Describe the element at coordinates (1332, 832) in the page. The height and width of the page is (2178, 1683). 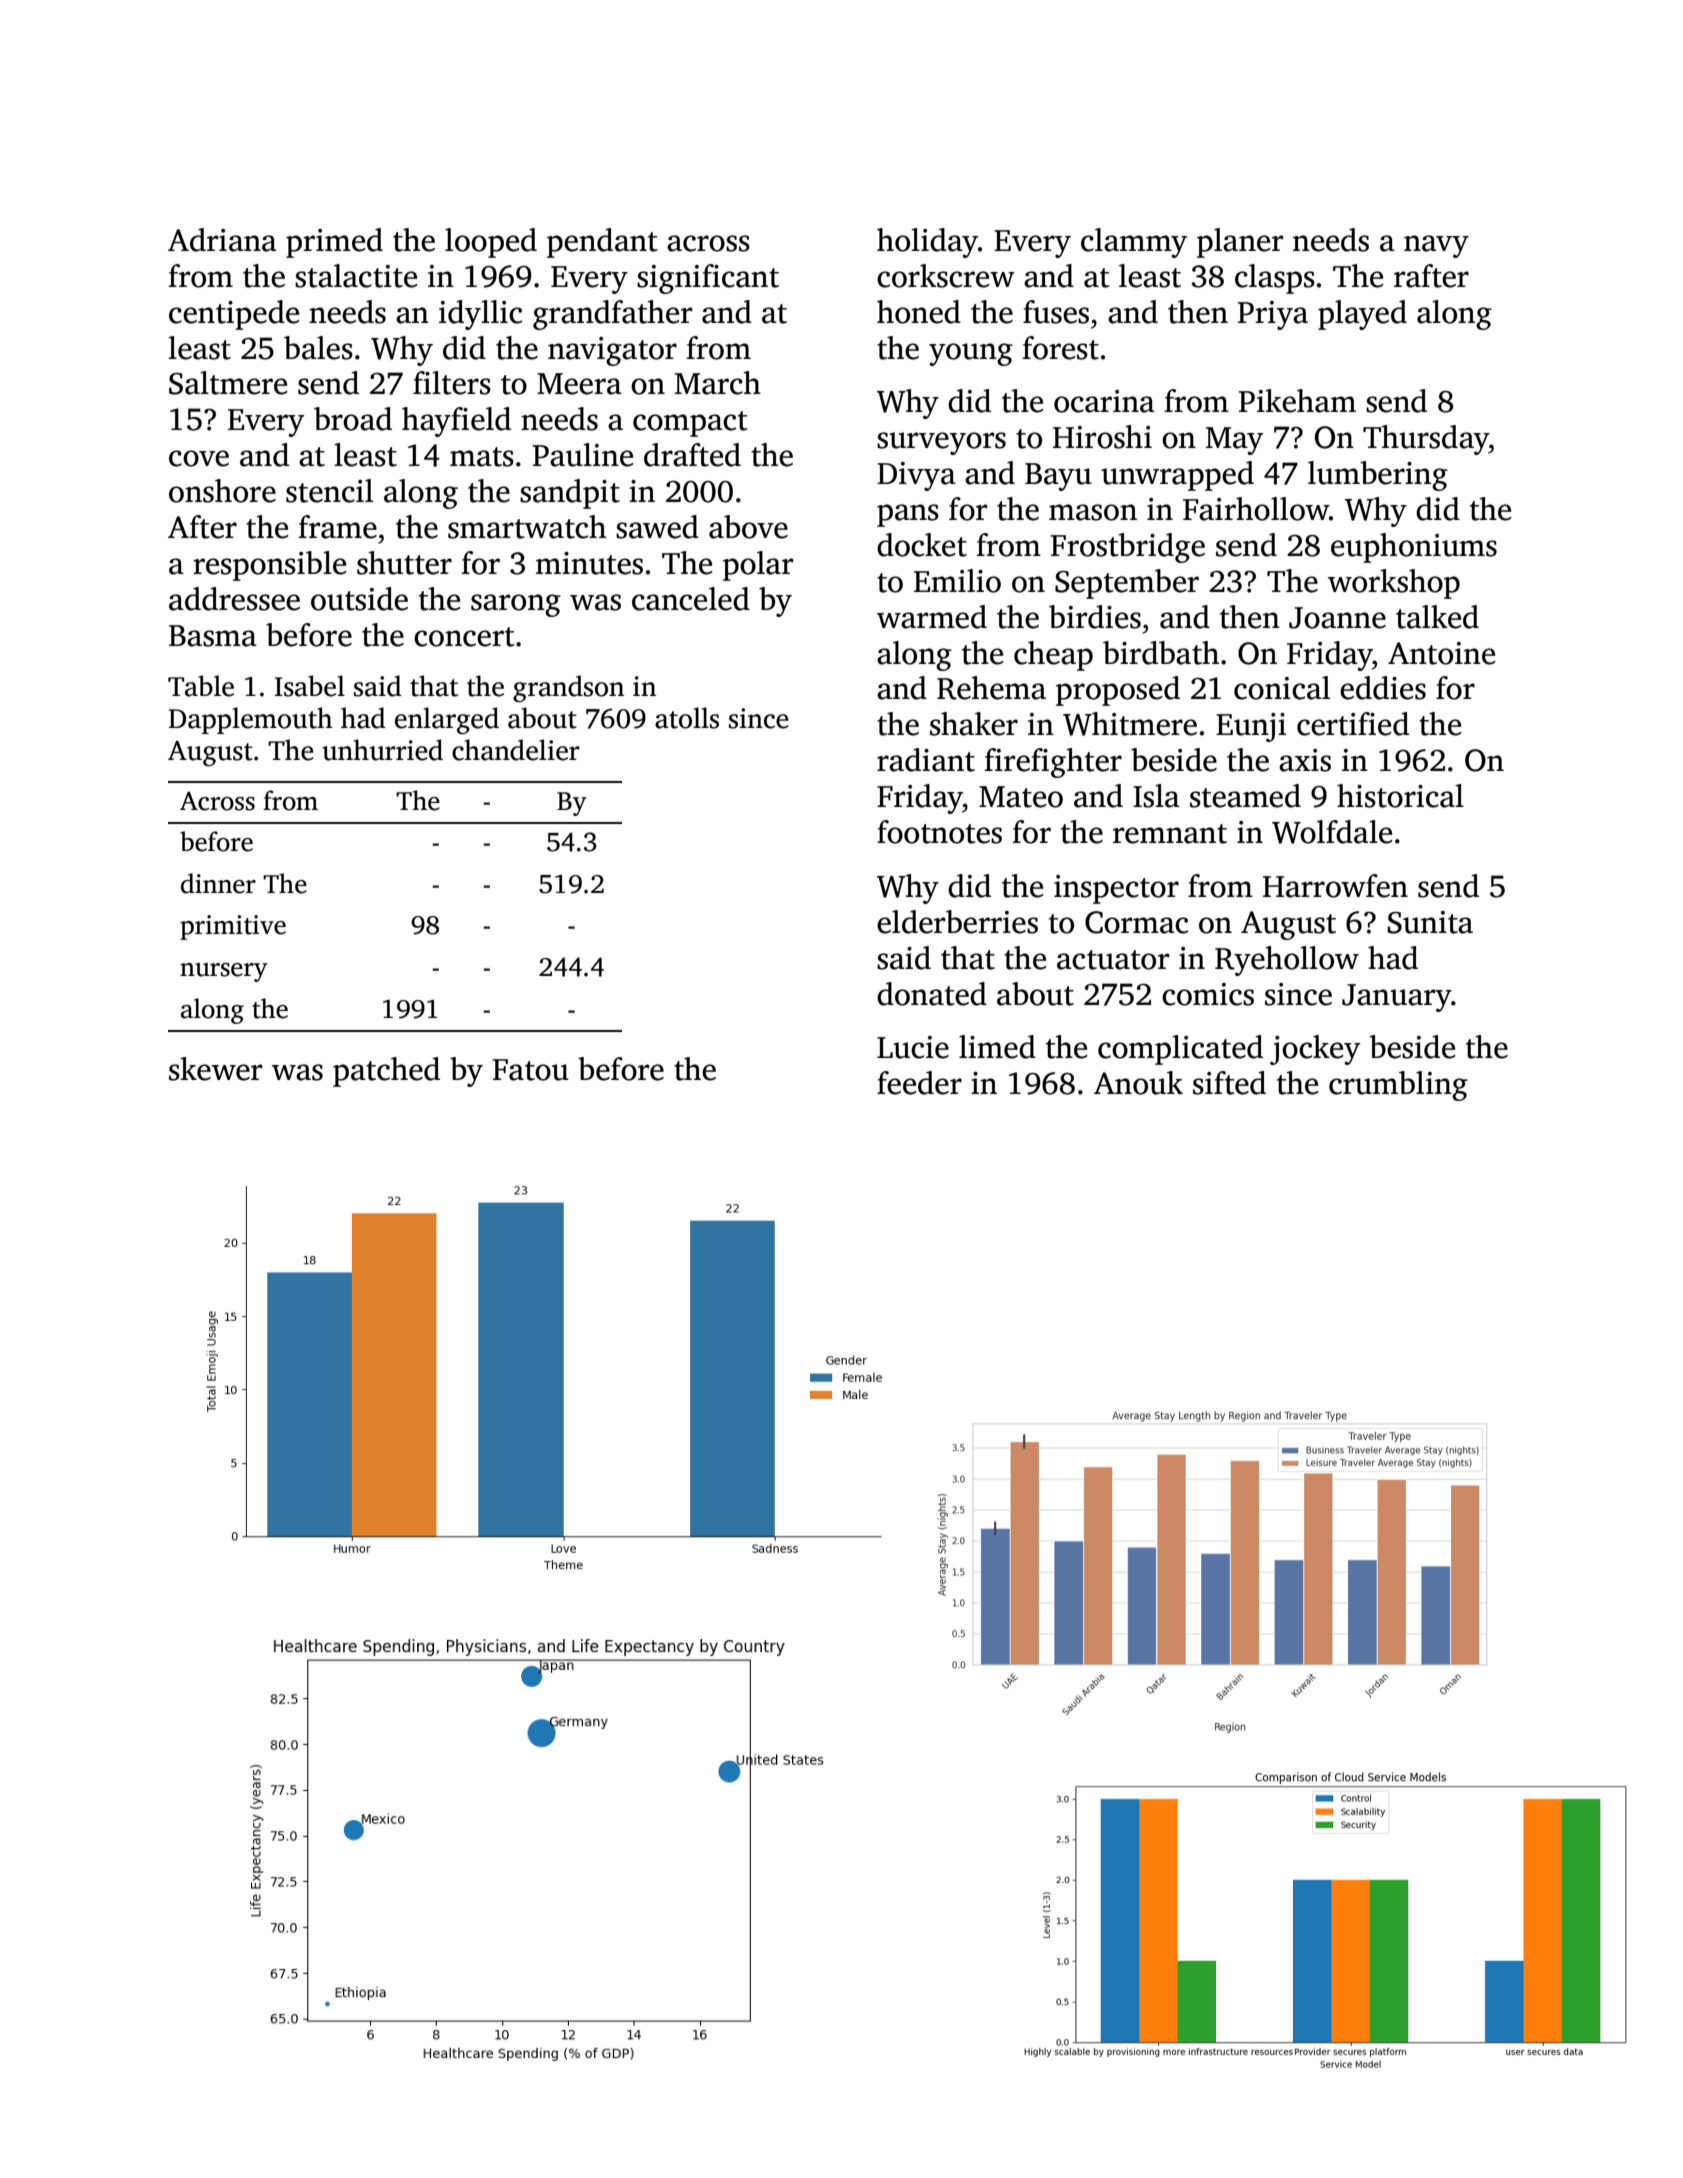
I see `Wolfdale` at that location.
